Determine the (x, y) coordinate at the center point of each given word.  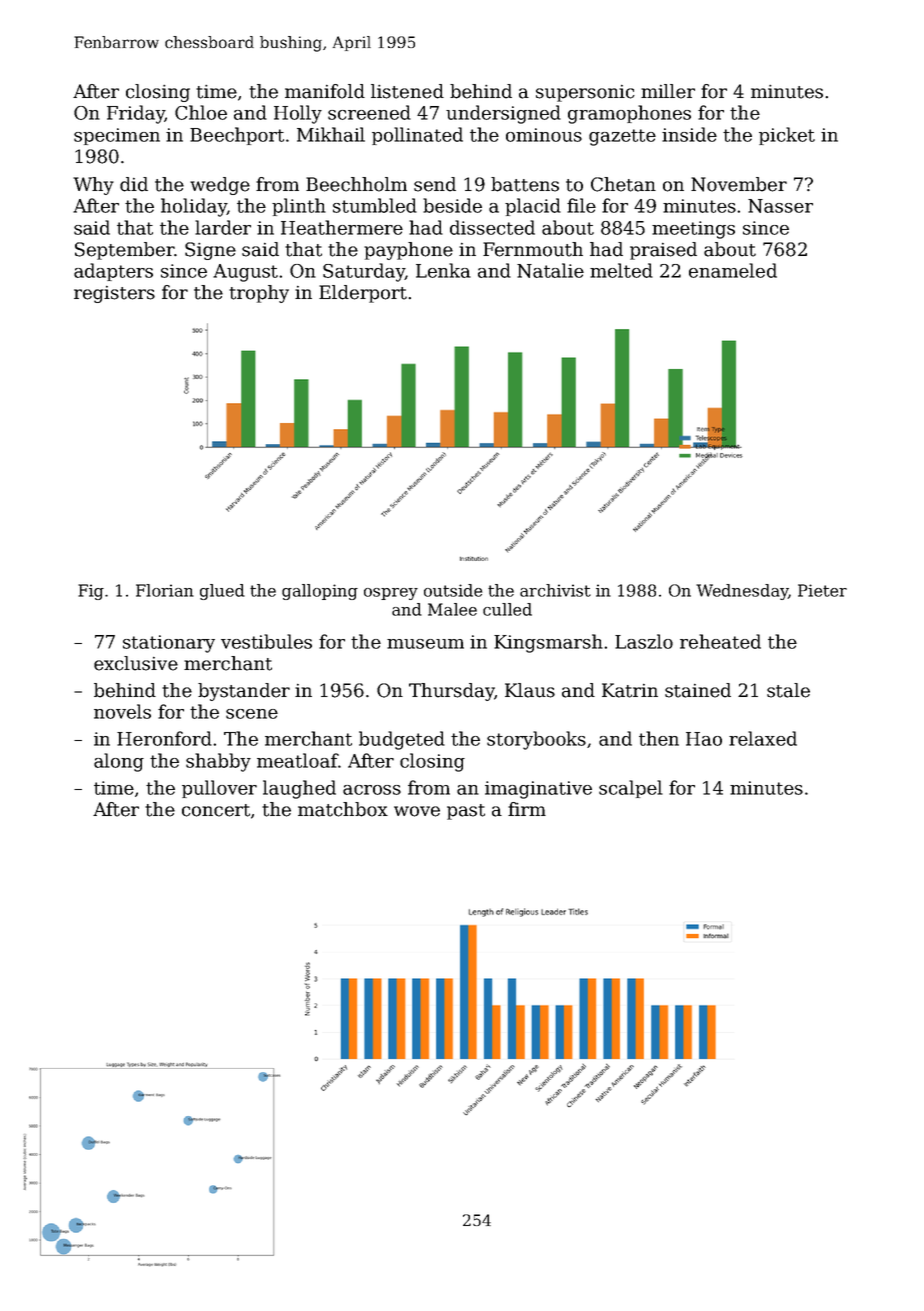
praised (663, 251)
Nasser (780, 206)
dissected (492, 227)
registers (114, 294)
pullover (219, 789)
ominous (544, 135)
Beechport (237, 136)
